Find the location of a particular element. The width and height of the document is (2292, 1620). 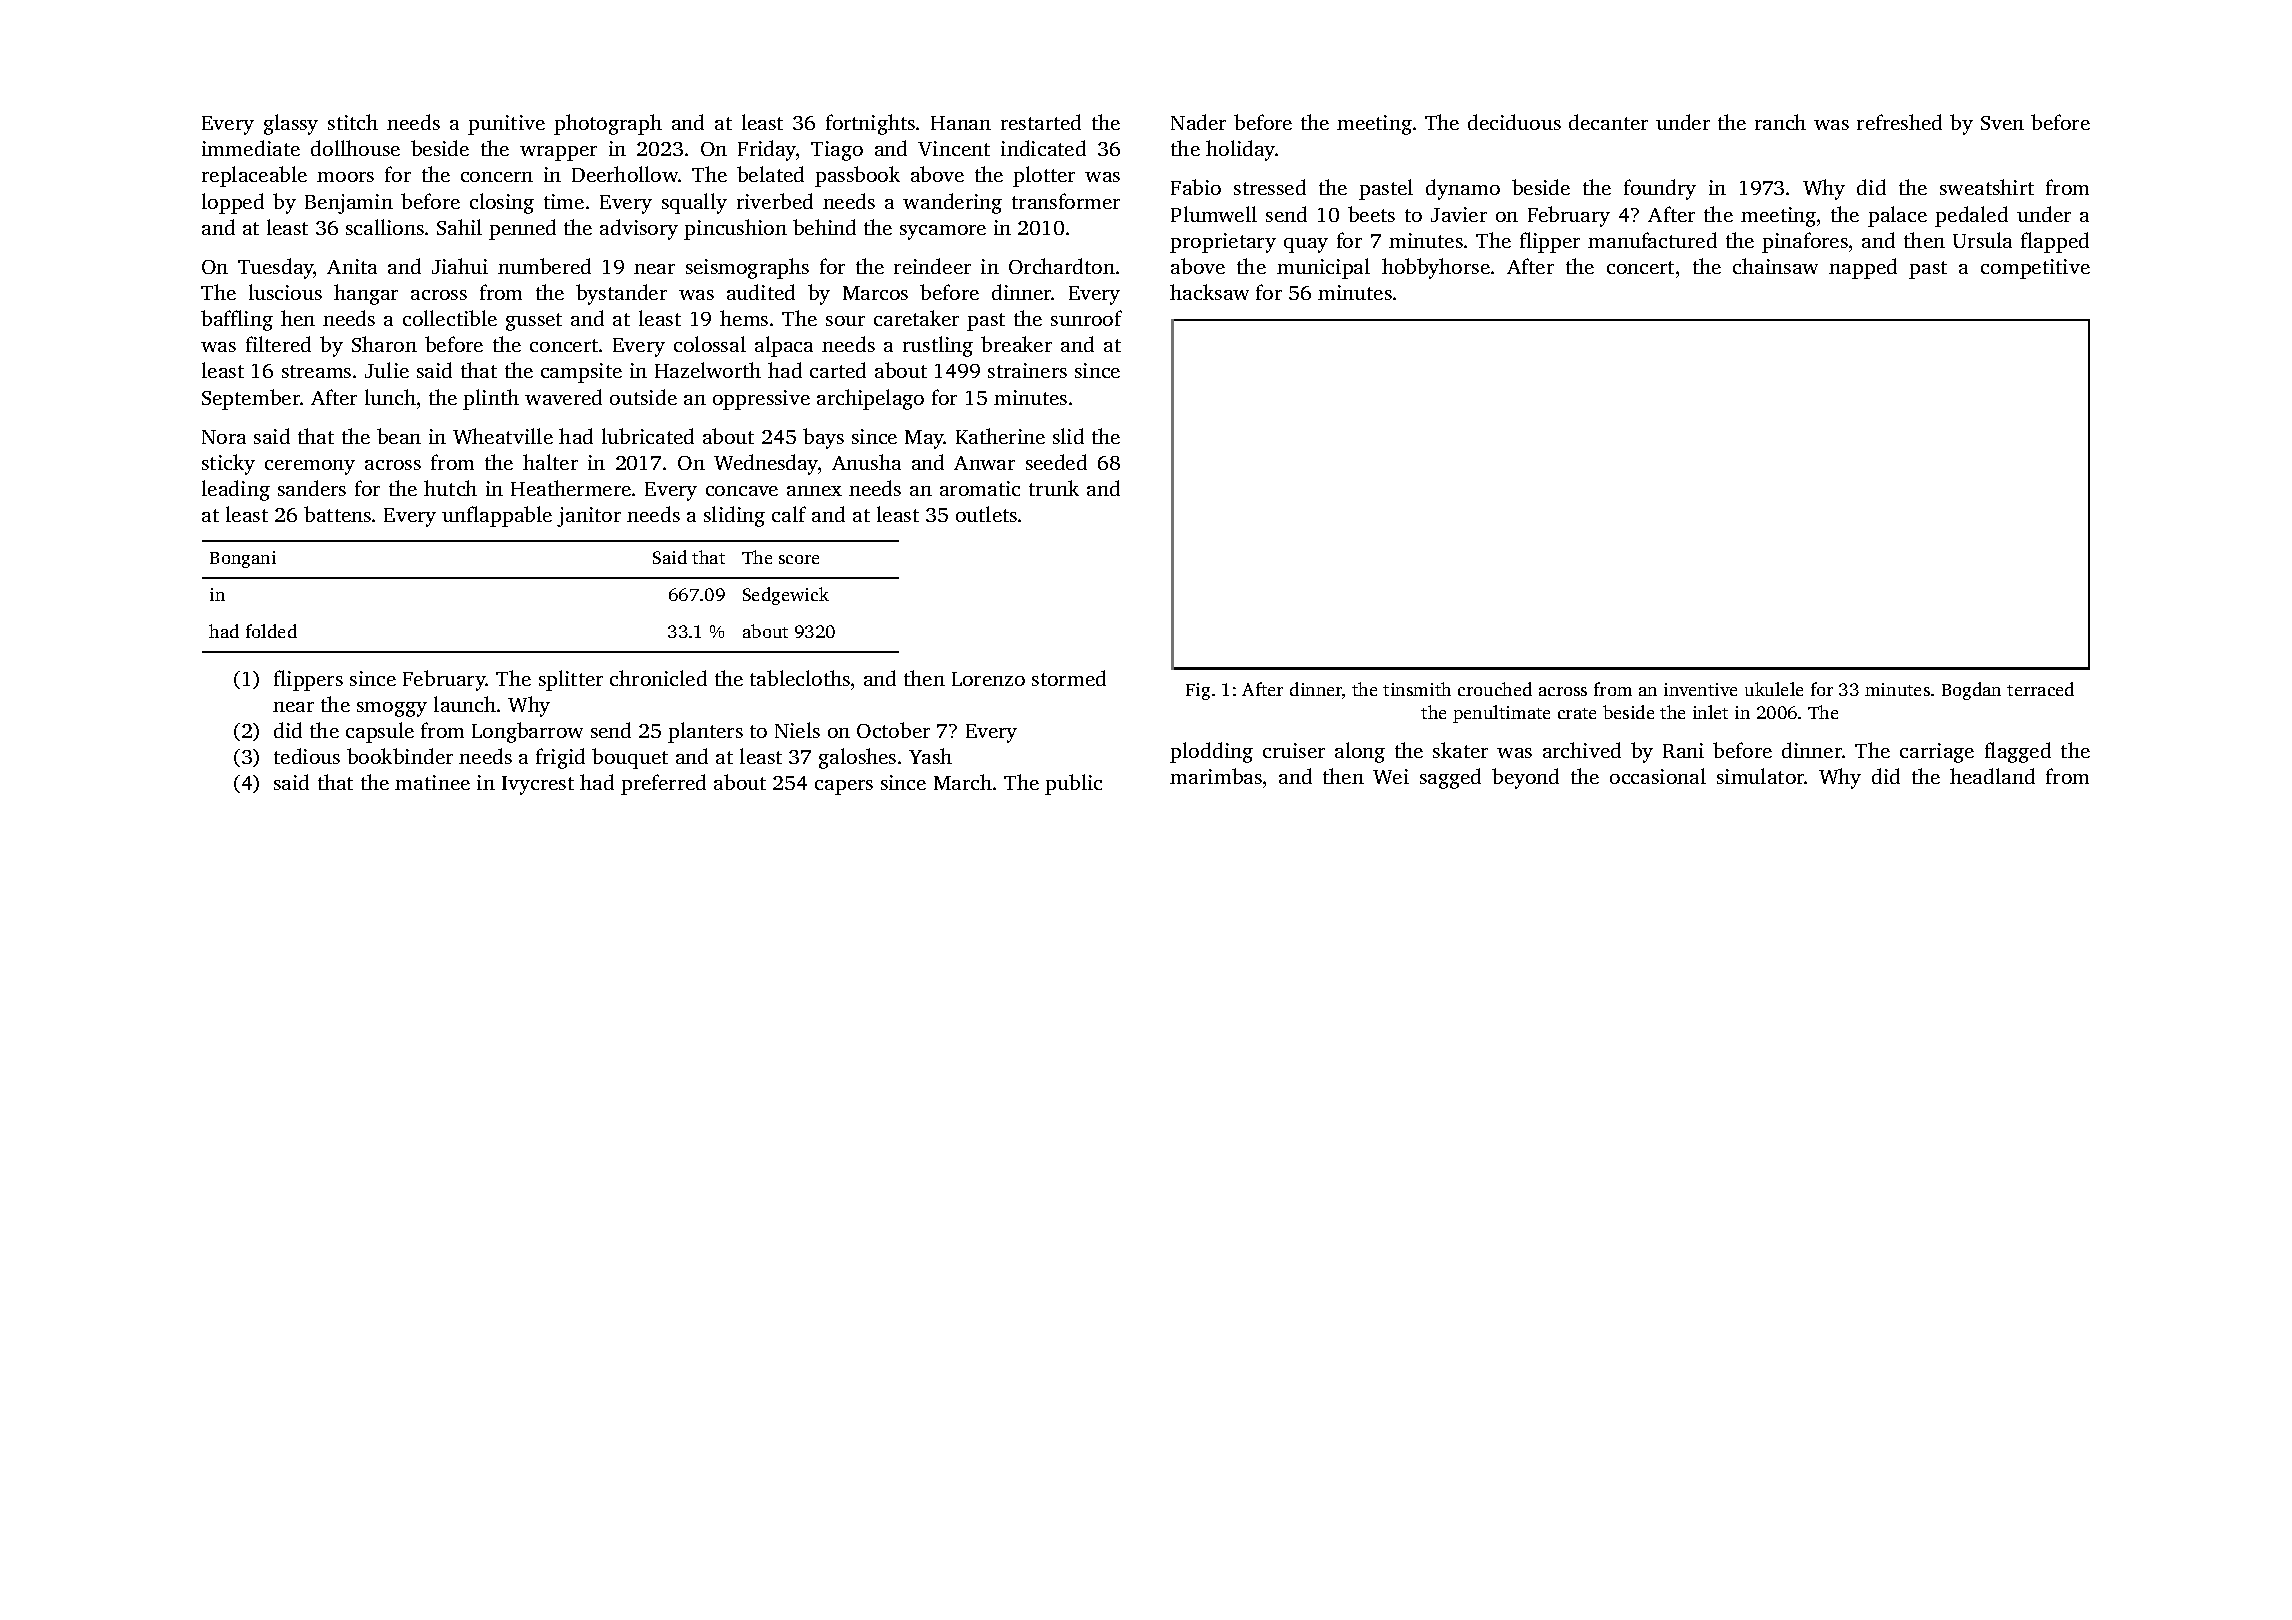

tinsmith is located at coordinates (1417, 689).
